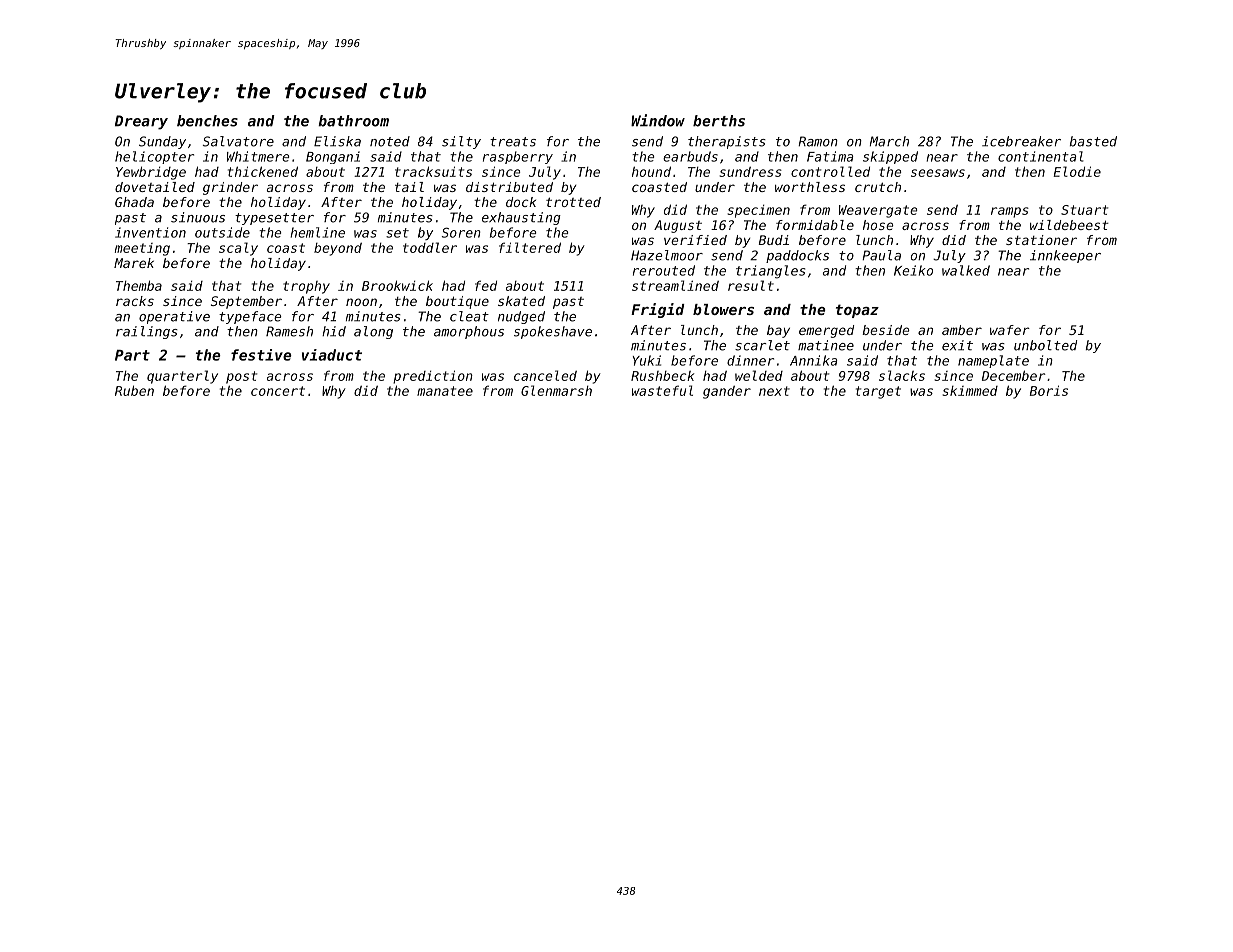 This screenshot has width=1233, height=952. Describe the element at coordinates (278, 391) in the screenshot. I see `concert` at that location.
